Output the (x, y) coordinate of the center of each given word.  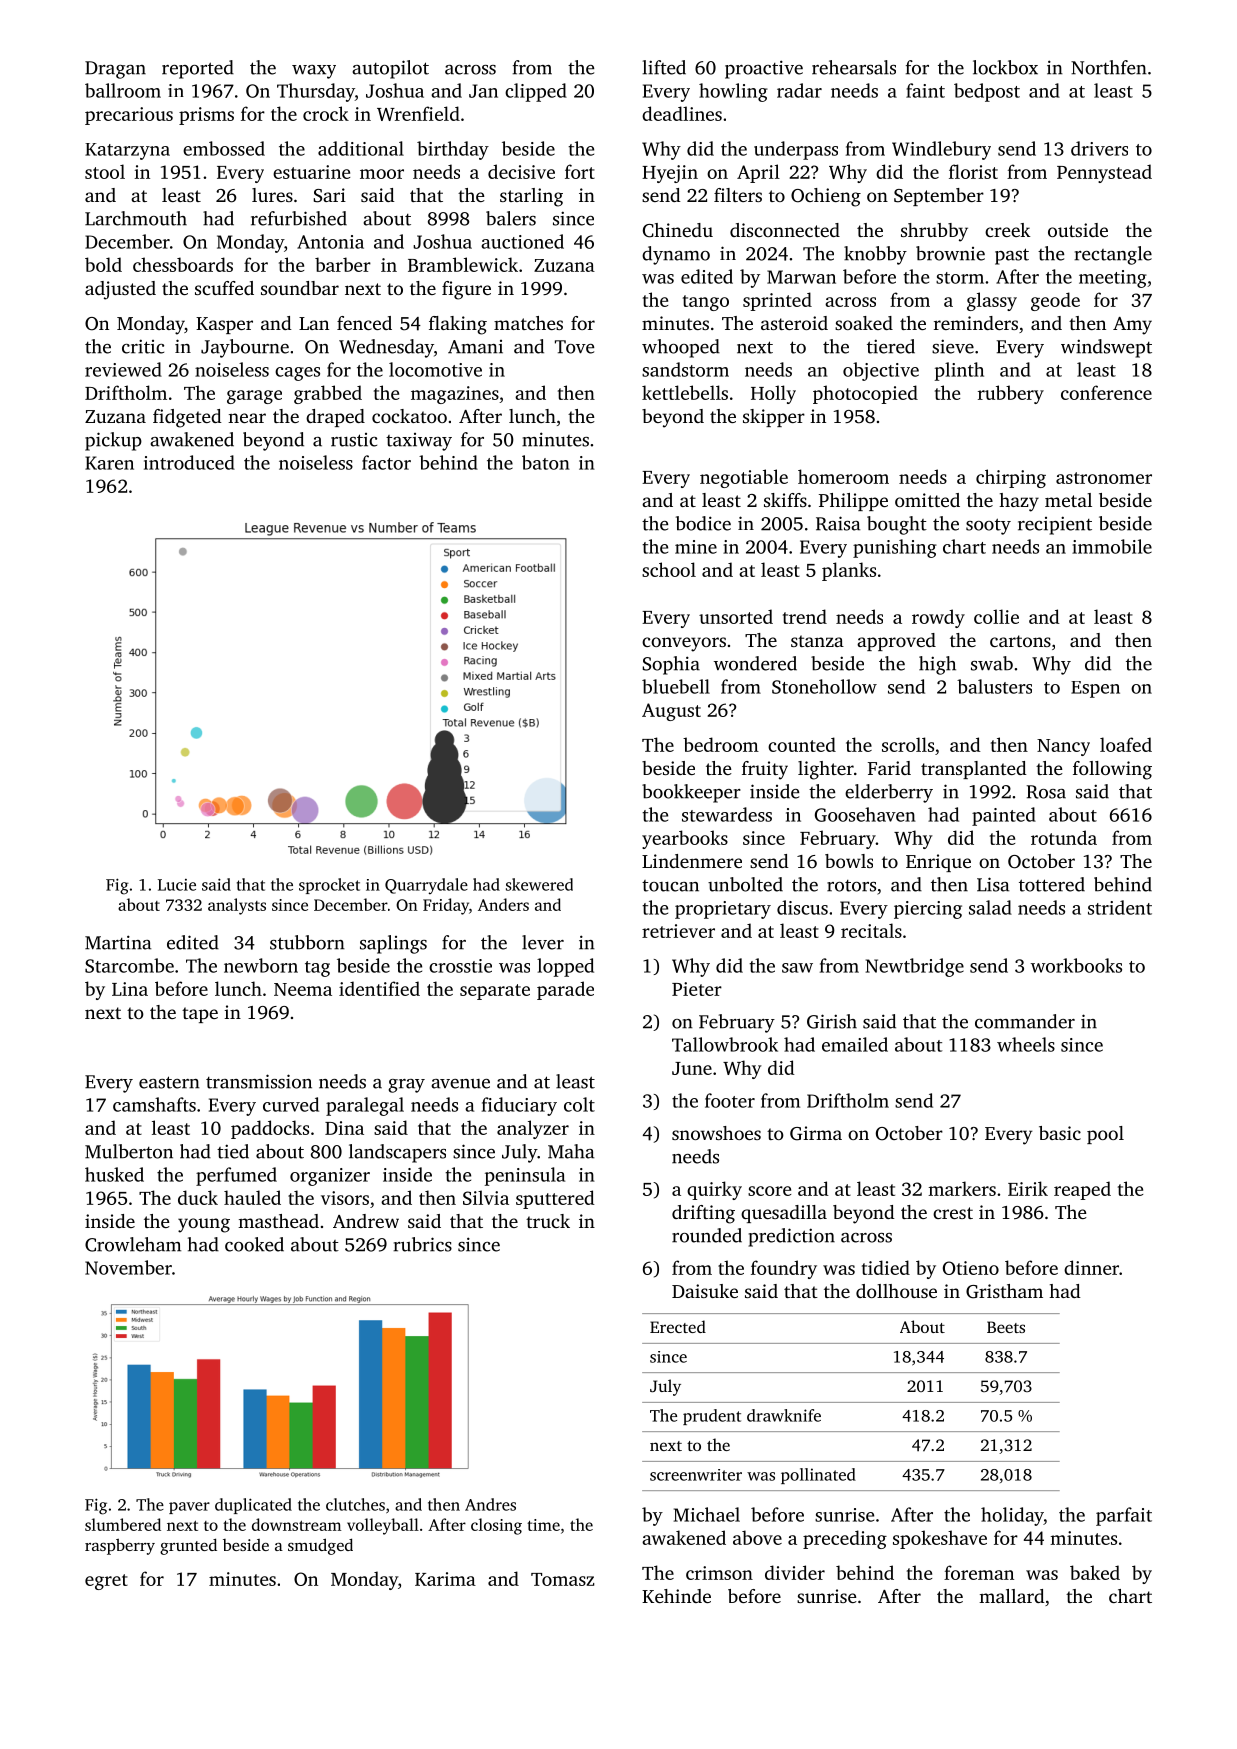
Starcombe (129, 965)
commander (1025, 1021)
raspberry (120, 1546)
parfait (1124, 1516)
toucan (670, 886)
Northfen (1109, 67)
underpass (796, 150)
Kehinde (676, 1596)
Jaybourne (245, 348)
